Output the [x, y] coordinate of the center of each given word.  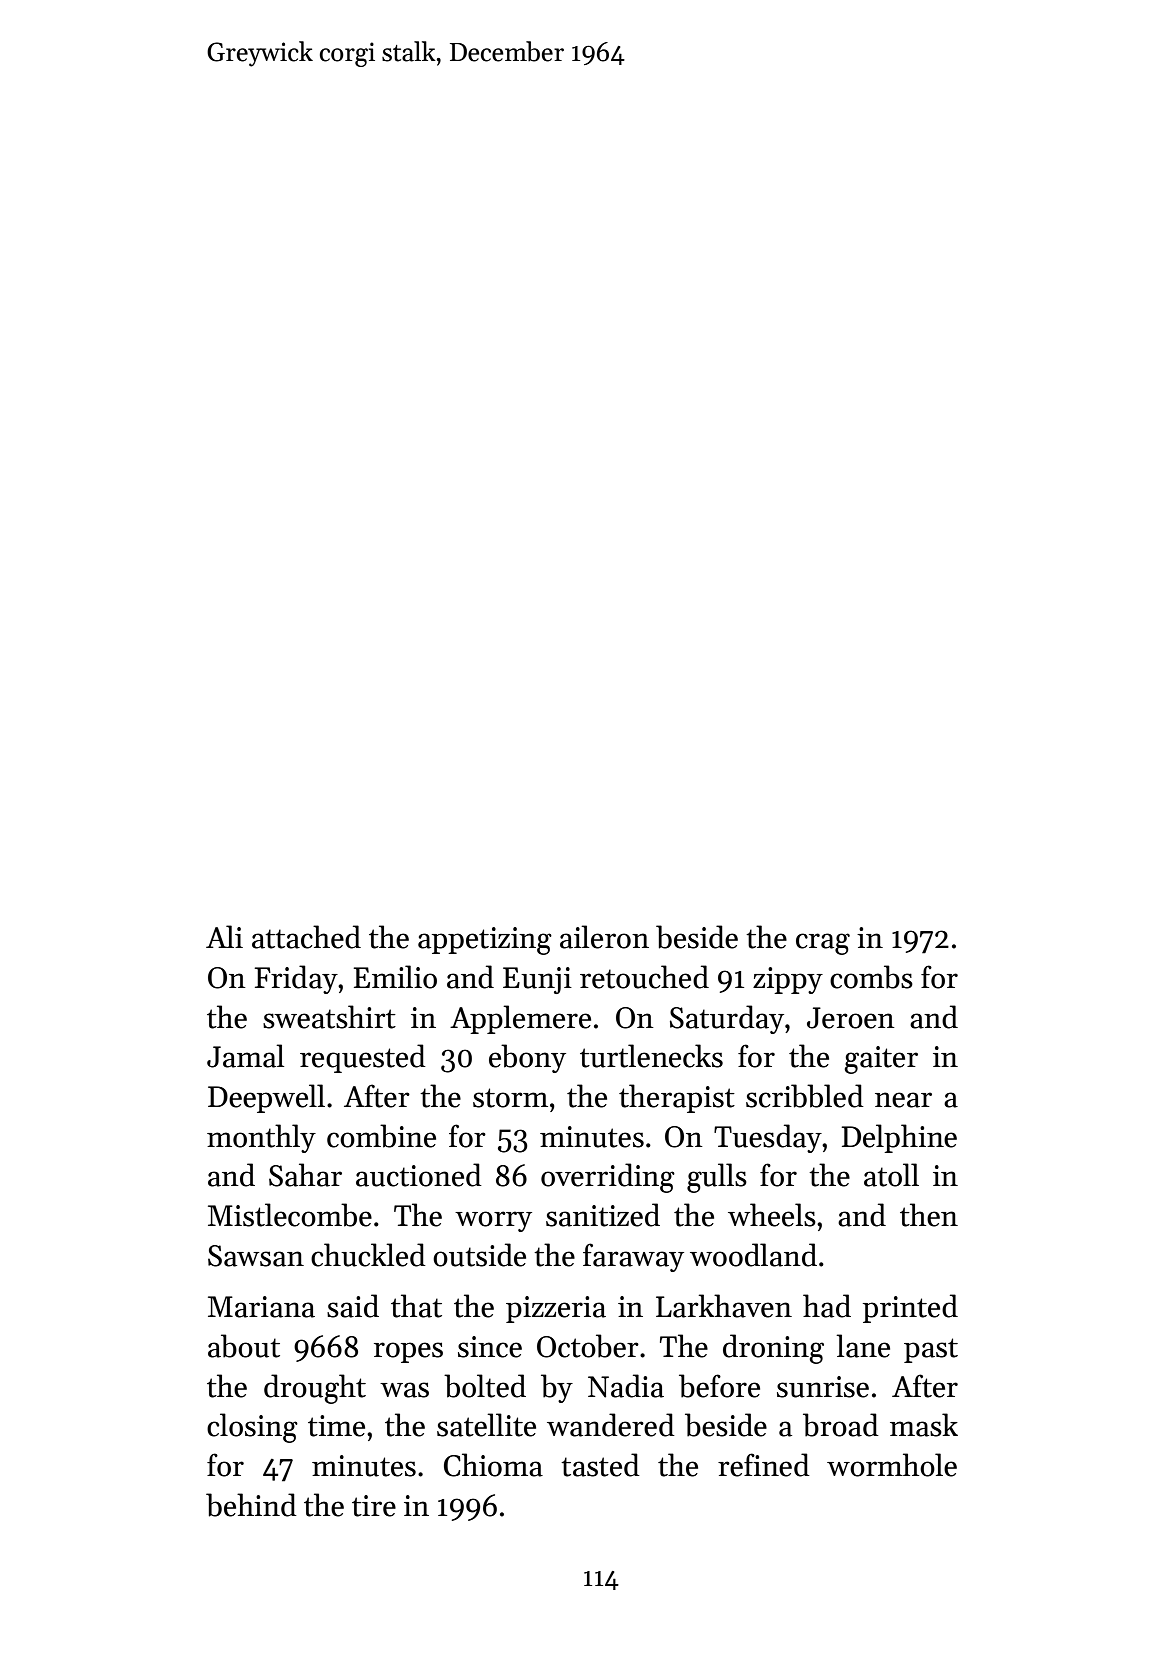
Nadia [626, 1386]
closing [252, 1428]
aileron [604, 937]
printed [910, 1308]
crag [823, 944]
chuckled [368, 1255]
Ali [224, 936]
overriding [608, 1178]
